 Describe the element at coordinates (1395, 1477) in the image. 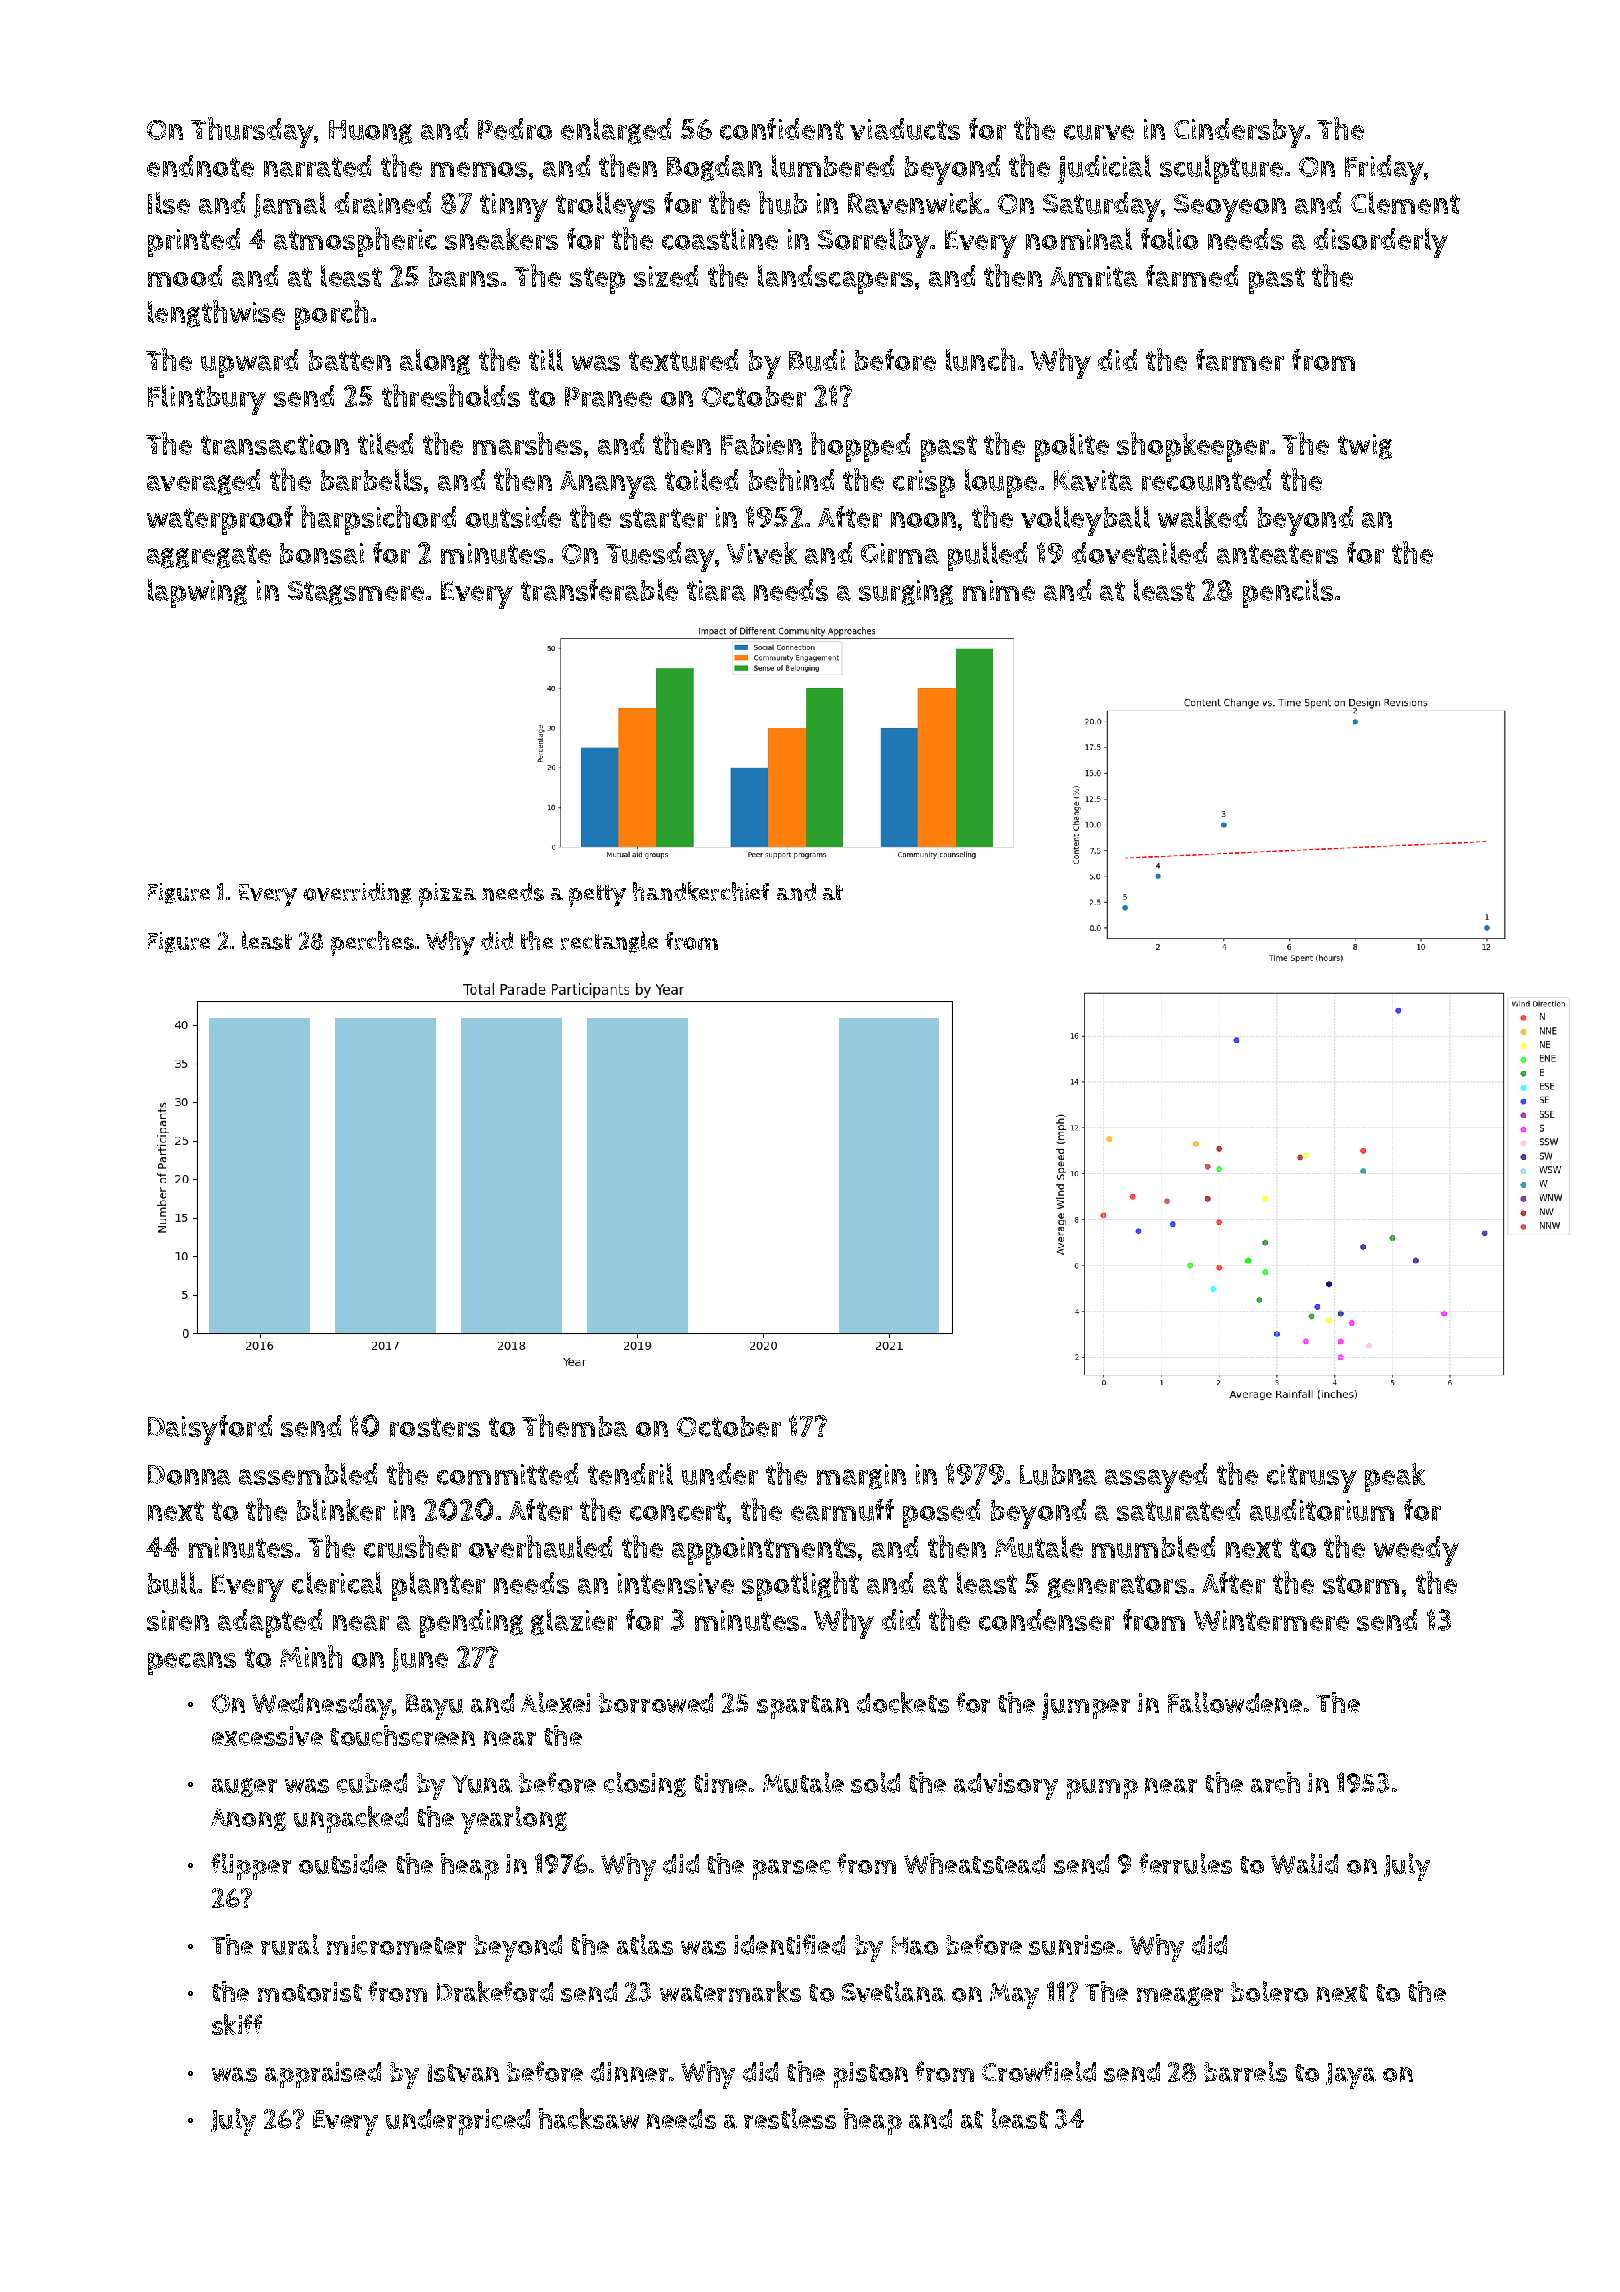

I see `peak` at that location.
